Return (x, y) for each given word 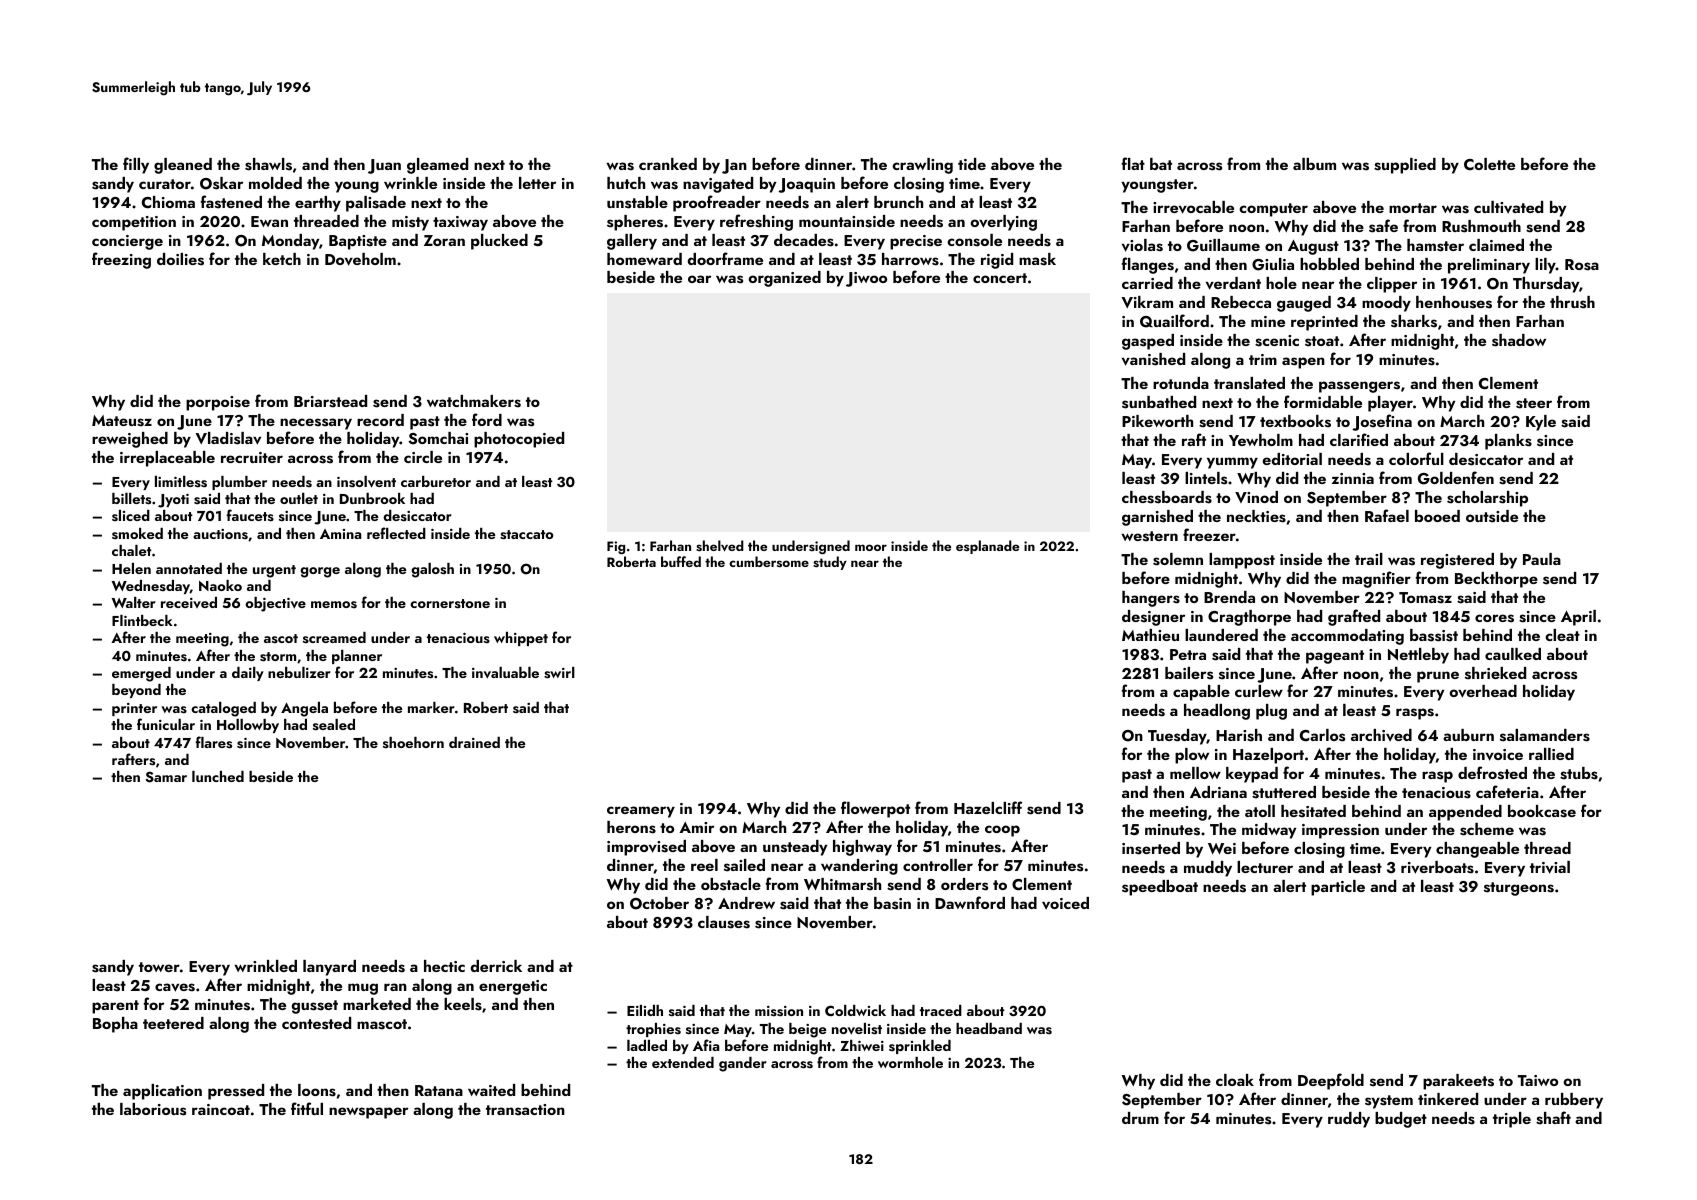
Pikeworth (1157, 421)
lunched (218, 776)
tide (972, 164)
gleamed (437, 166)
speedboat (1160, 888)
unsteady (795, 848)
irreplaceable (167, 459)
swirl (559, 673)
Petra (1188, 654)
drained (474, 742)
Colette (1489, 164)
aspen (1303, 363)
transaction (525, 1110)
